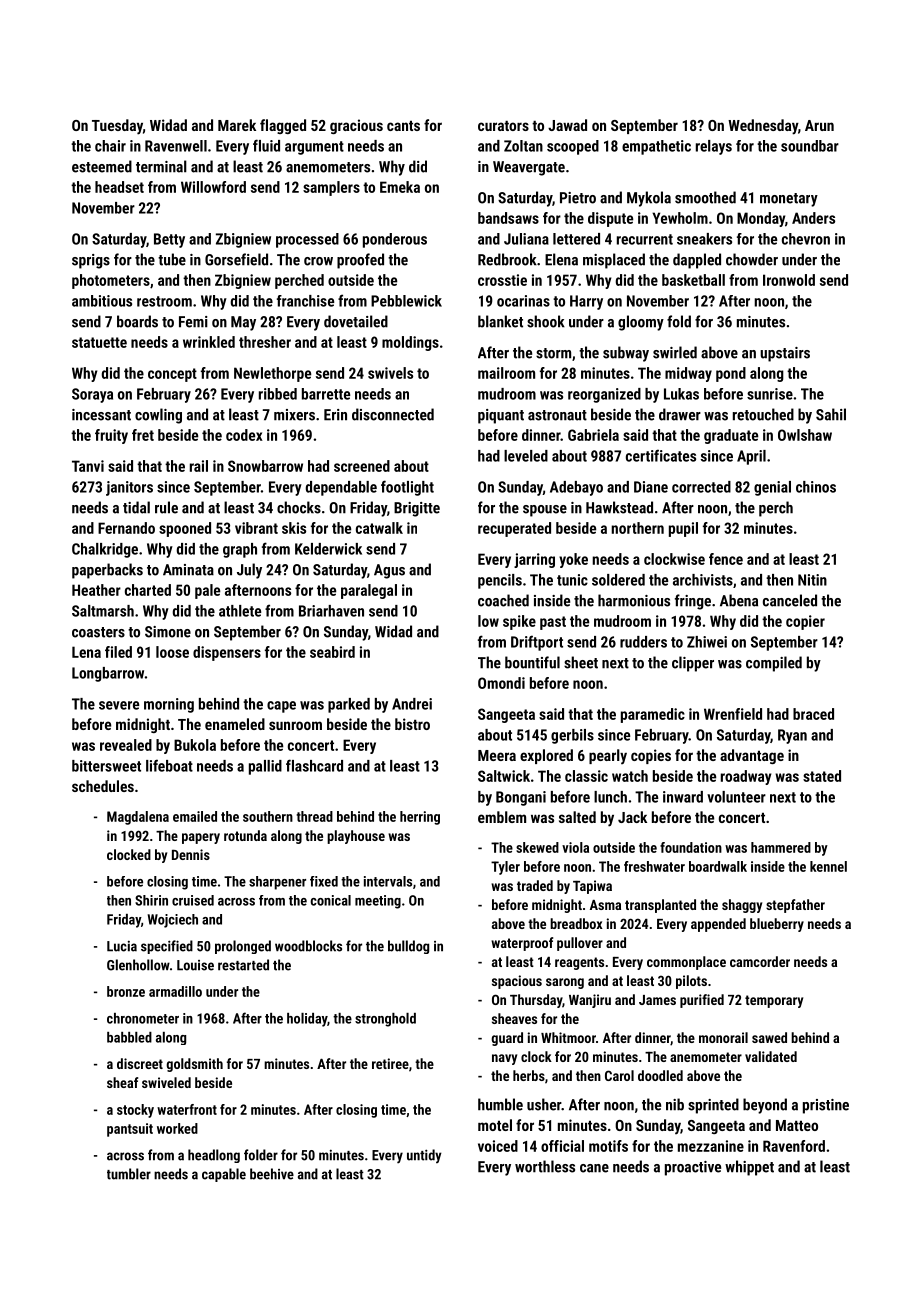 The width and height of the screenshot is (924, 1308). What do you see at coordinates (237, 125) in the screenshot?
I see `Marek` at bounding box center [237, 125].
